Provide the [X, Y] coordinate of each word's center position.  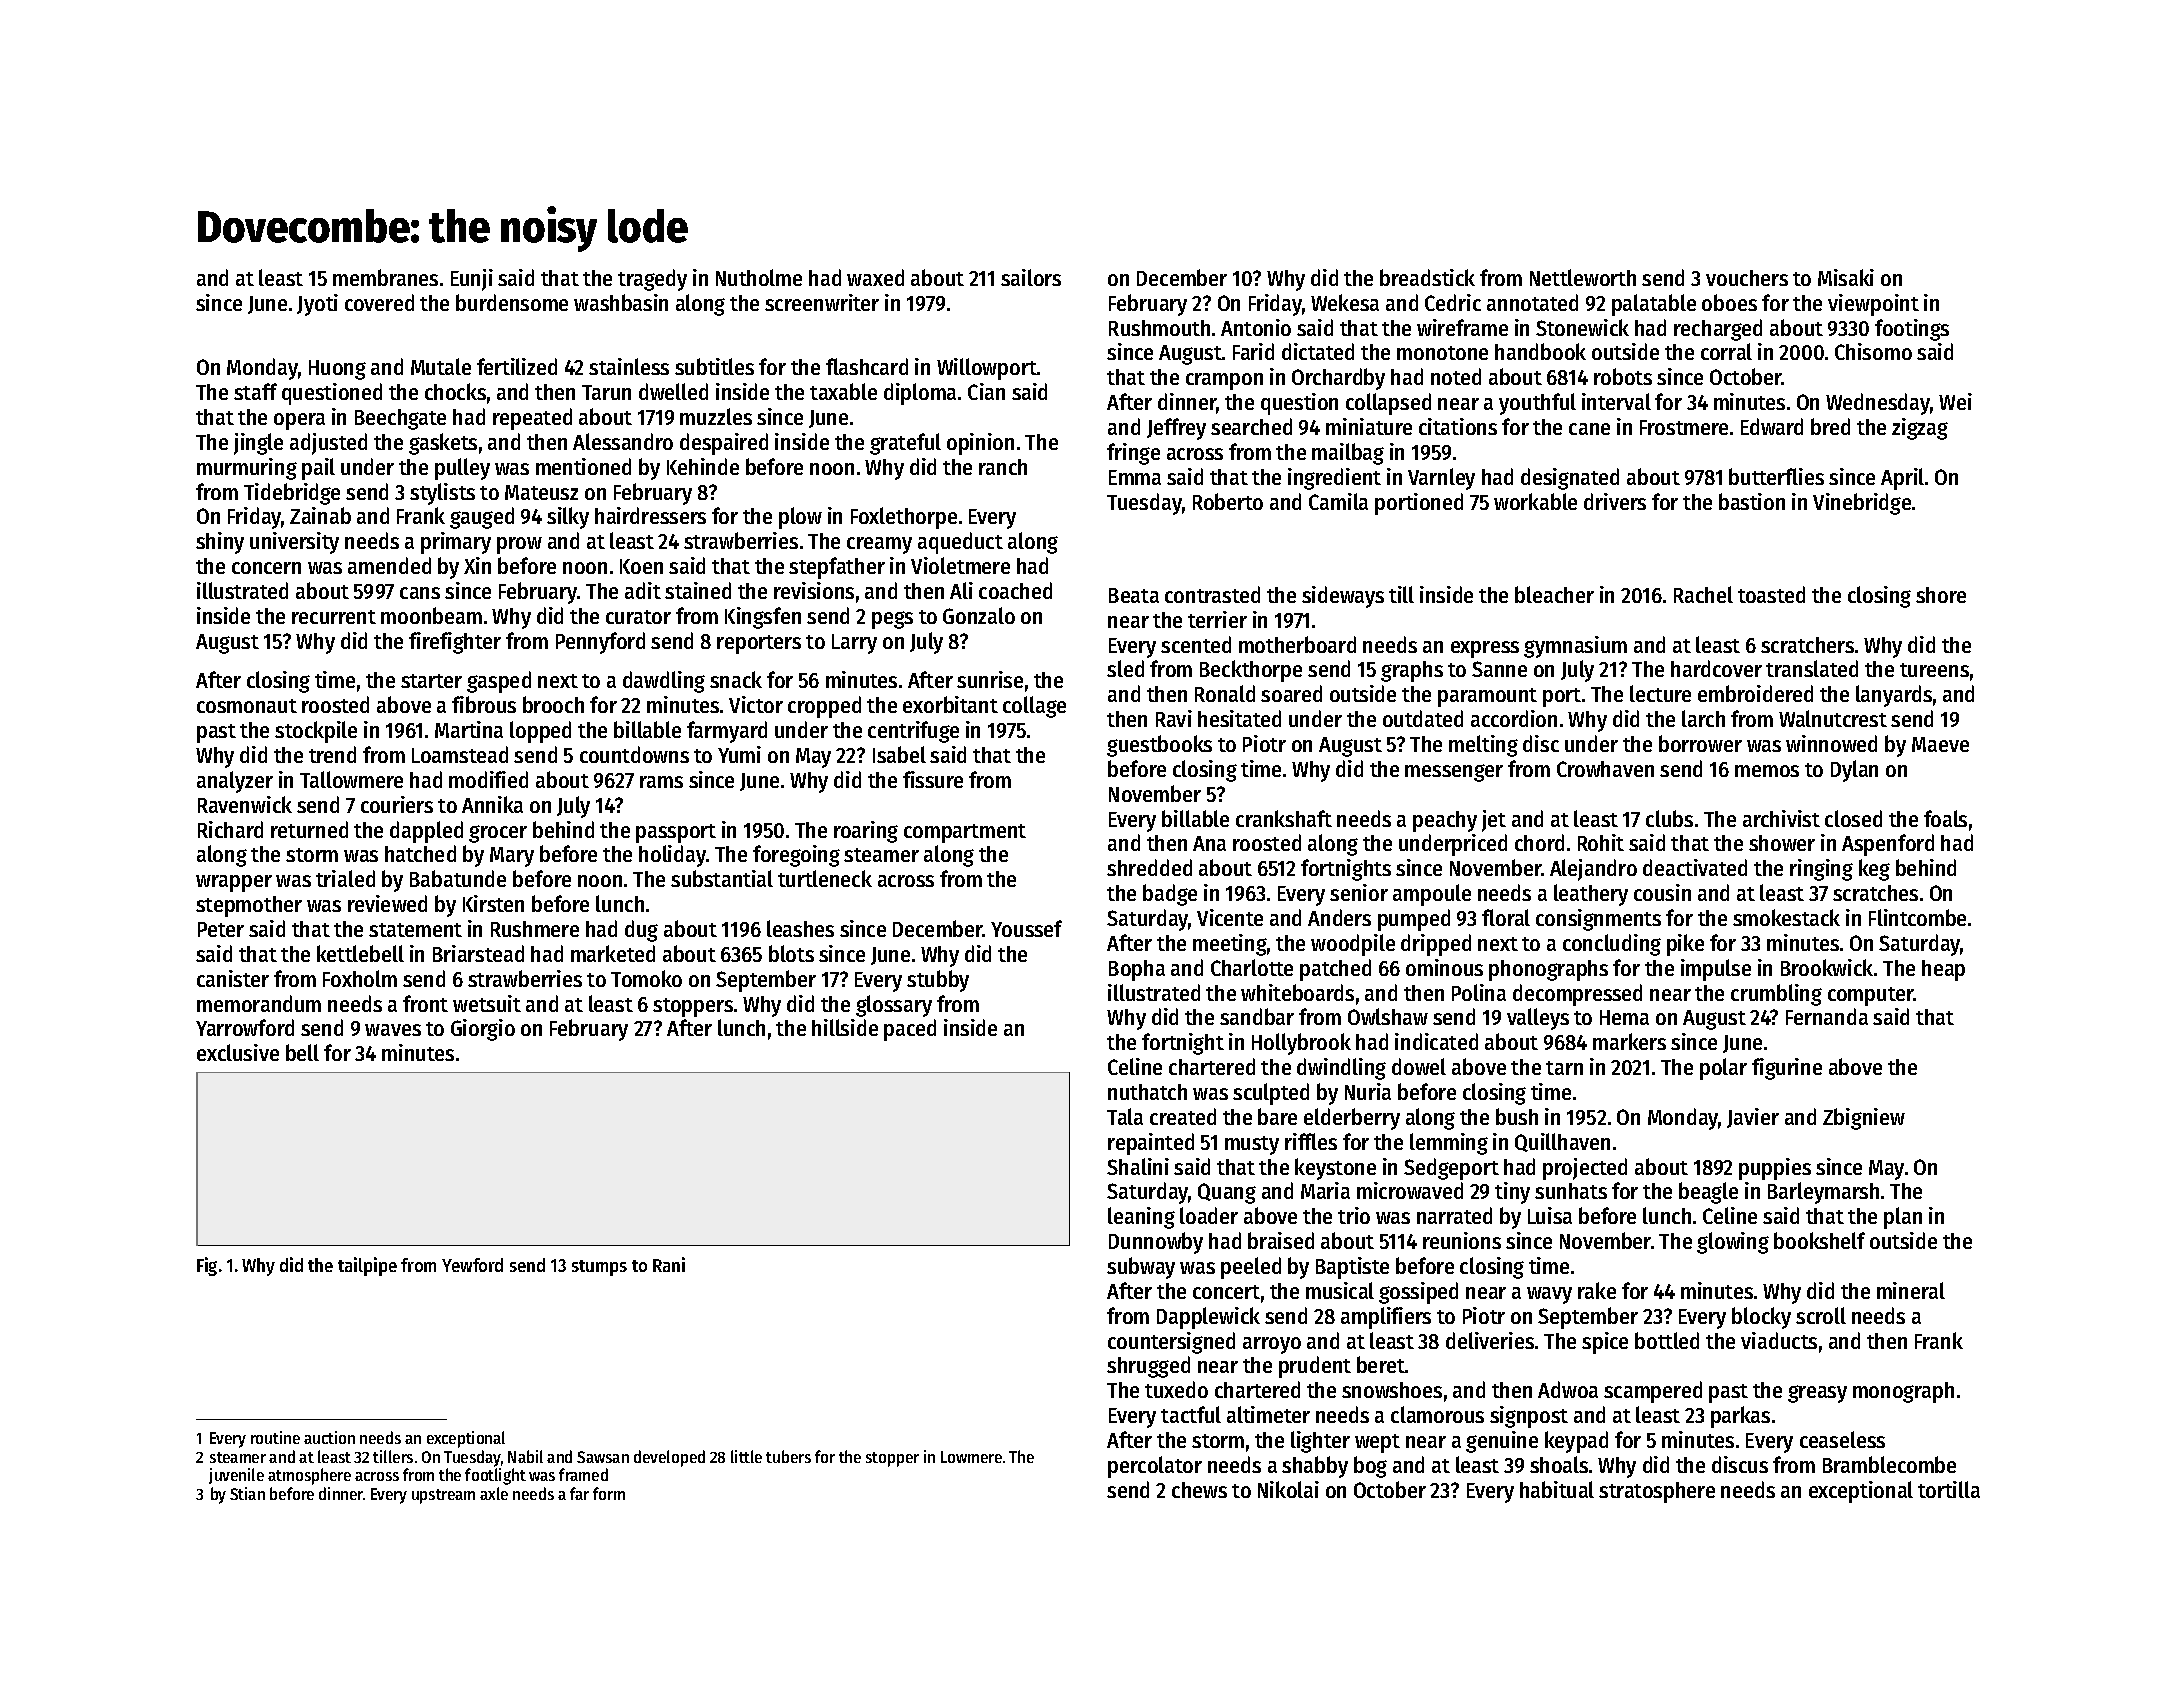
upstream [443, 1496]
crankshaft [1284, 818]
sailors [1031, 277]
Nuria [1368, 1091]
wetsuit [487, 1003]
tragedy [652, 280]
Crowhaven [1605, 769]
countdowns [634, 754]
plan [1903, 1218]
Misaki [1846, 277]
